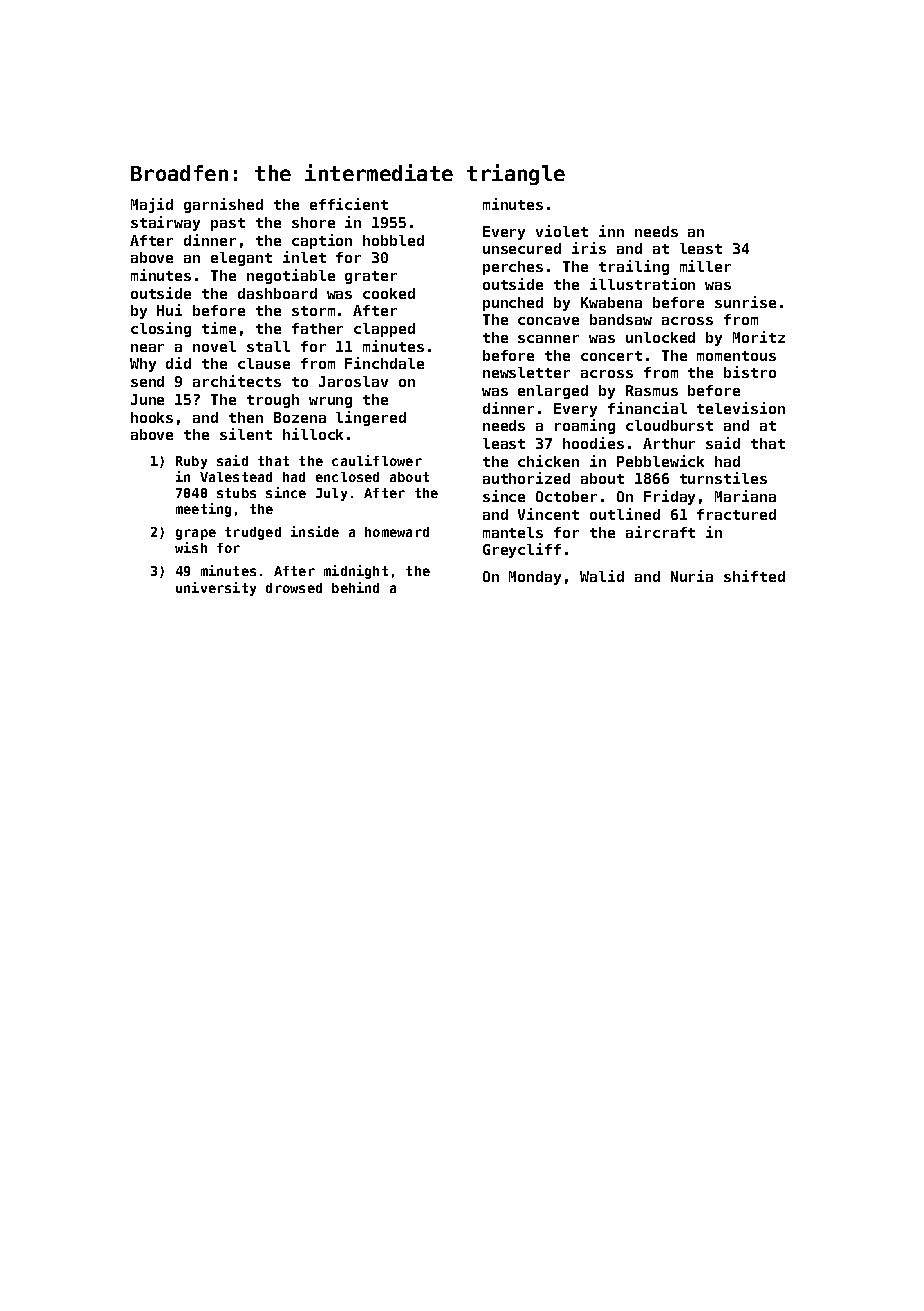 The width and height of the screenshot is (924, 1311). I want to click on unsecured, so click(522, 248).
